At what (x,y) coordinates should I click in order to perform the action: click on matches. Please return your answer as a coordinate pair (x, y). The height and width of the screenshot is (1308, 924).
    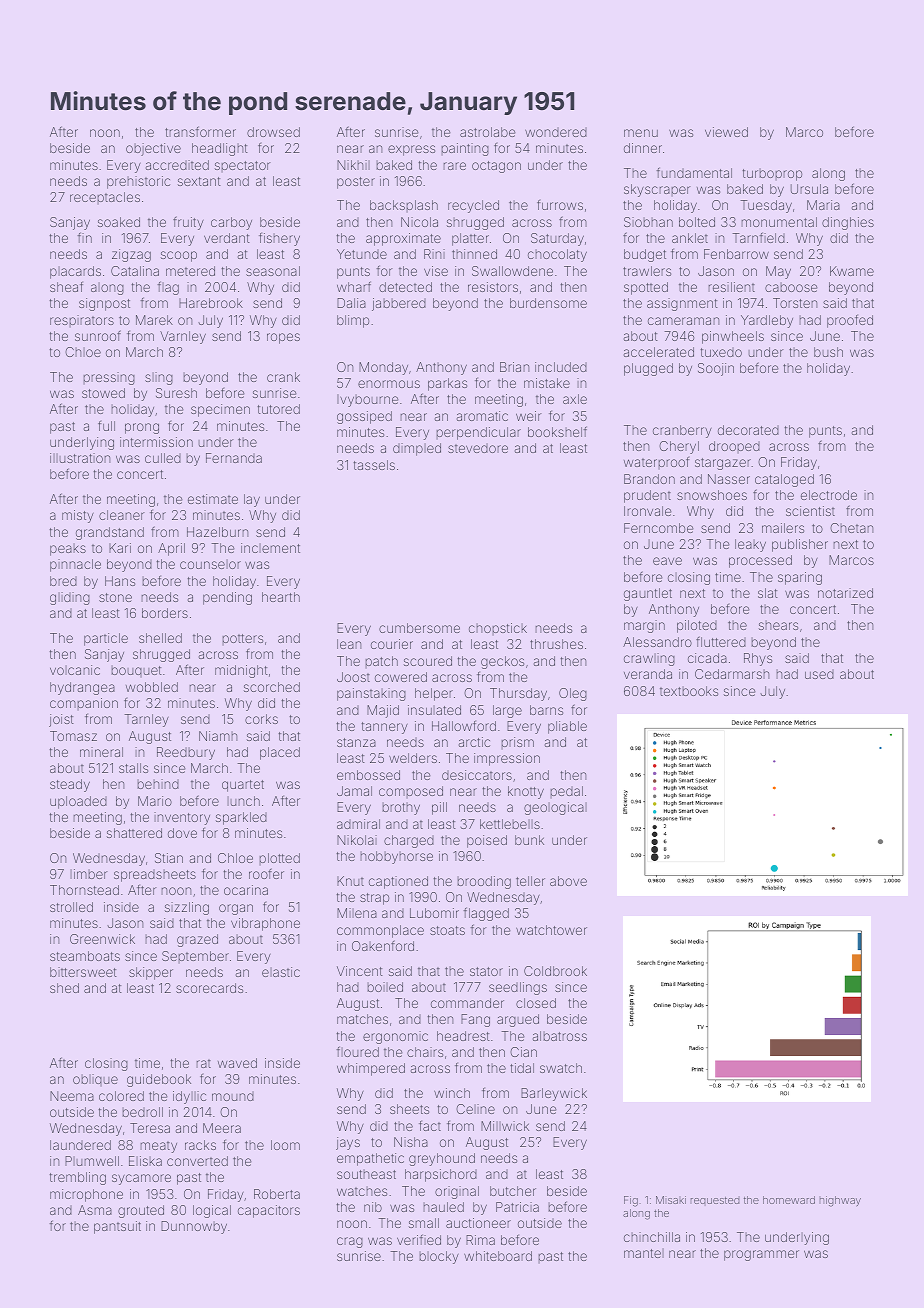
    Looking at the image, I should click on (362, 1019).
